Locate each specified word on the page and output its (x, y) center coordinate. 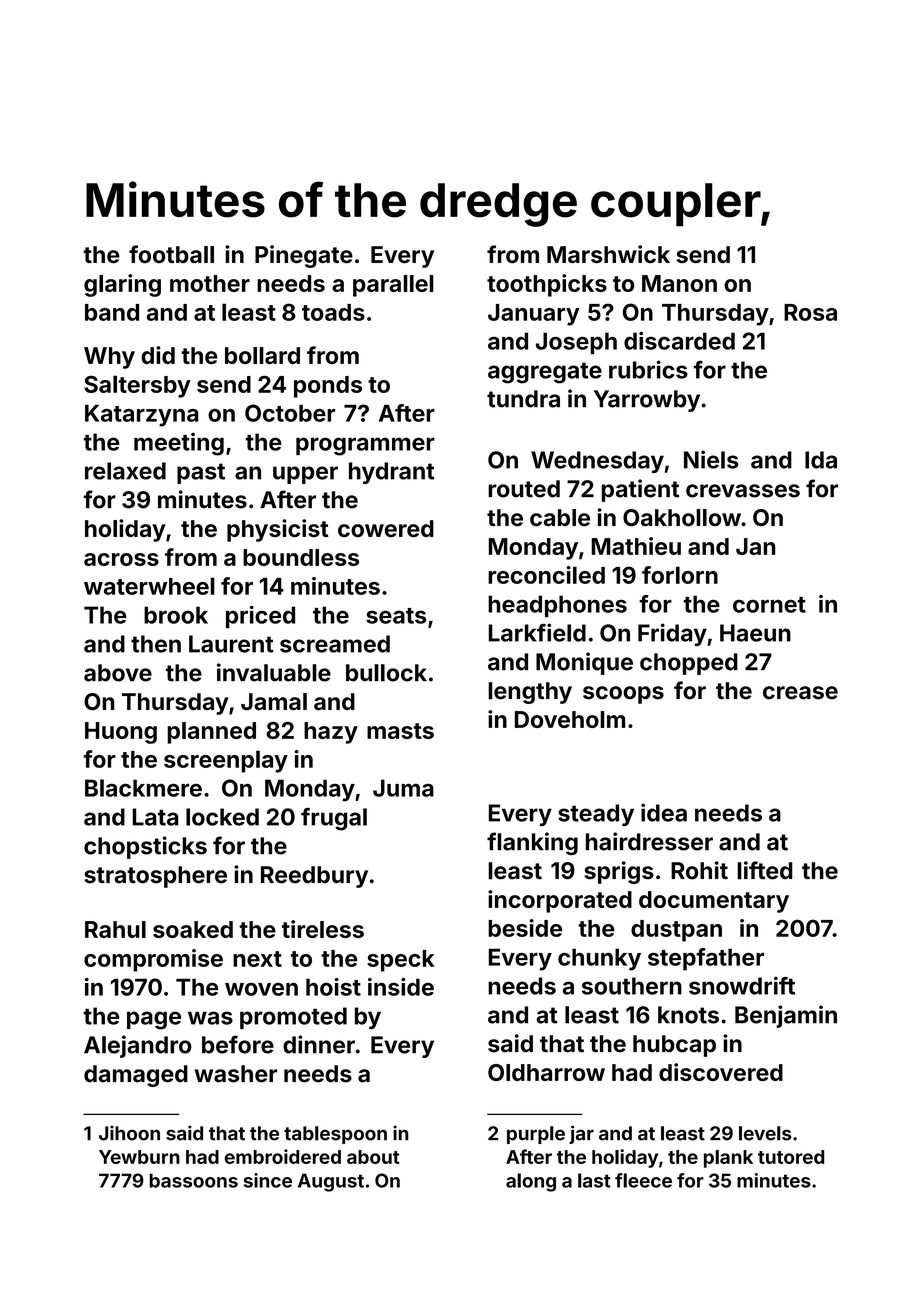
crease (800, 693)
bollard (262, 355)
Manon (679, 283)
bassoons (193, 1180)
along (531, 1182)
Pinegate (304, 256)
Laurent (231, 644)
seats (396, 616)
